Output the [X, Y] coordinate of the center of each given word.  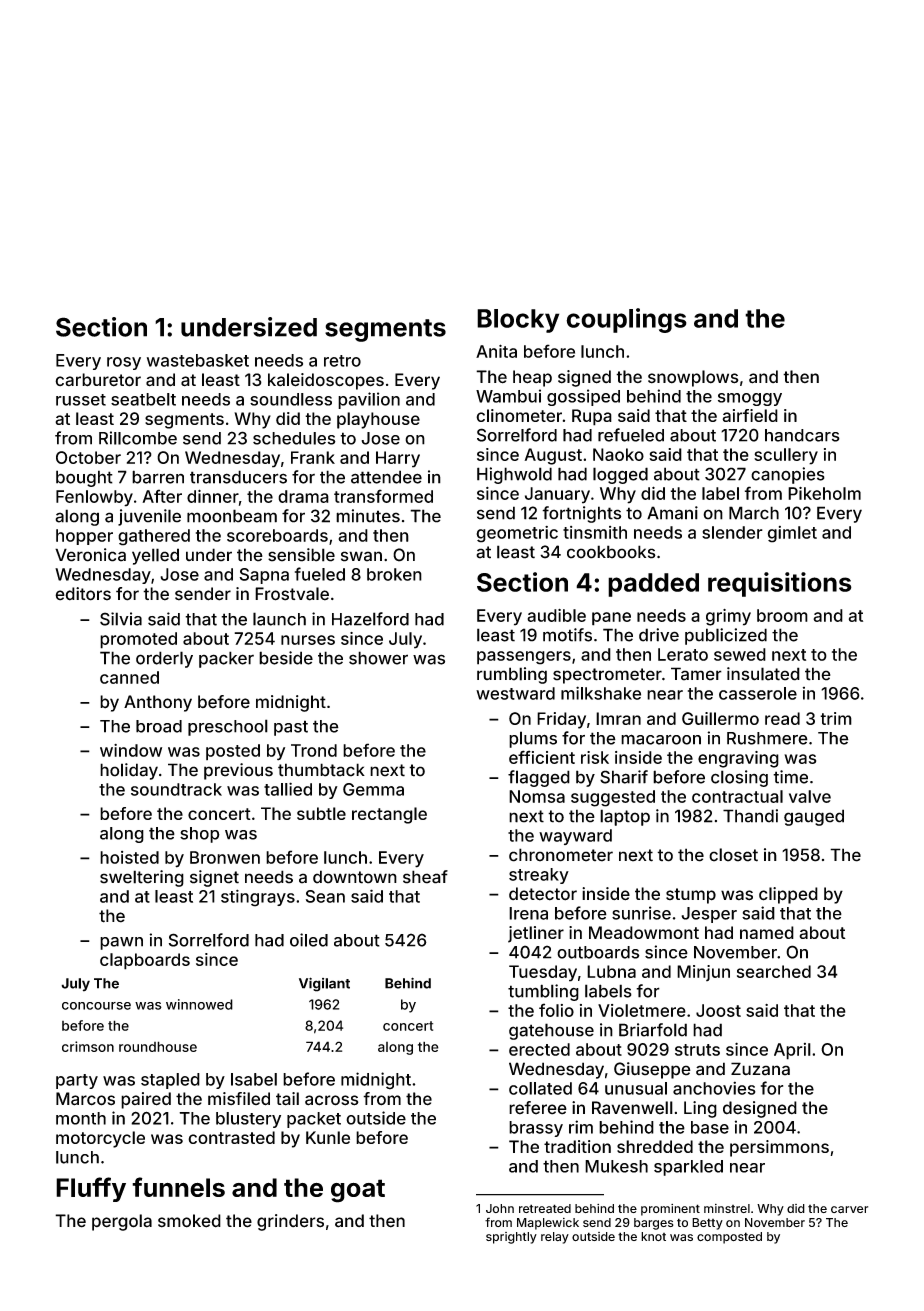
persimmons [779, 1148]
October [88, 457]
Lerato [683, 654]
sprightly [511, 1238]
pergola [122, 1222]
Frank [313, 457]
